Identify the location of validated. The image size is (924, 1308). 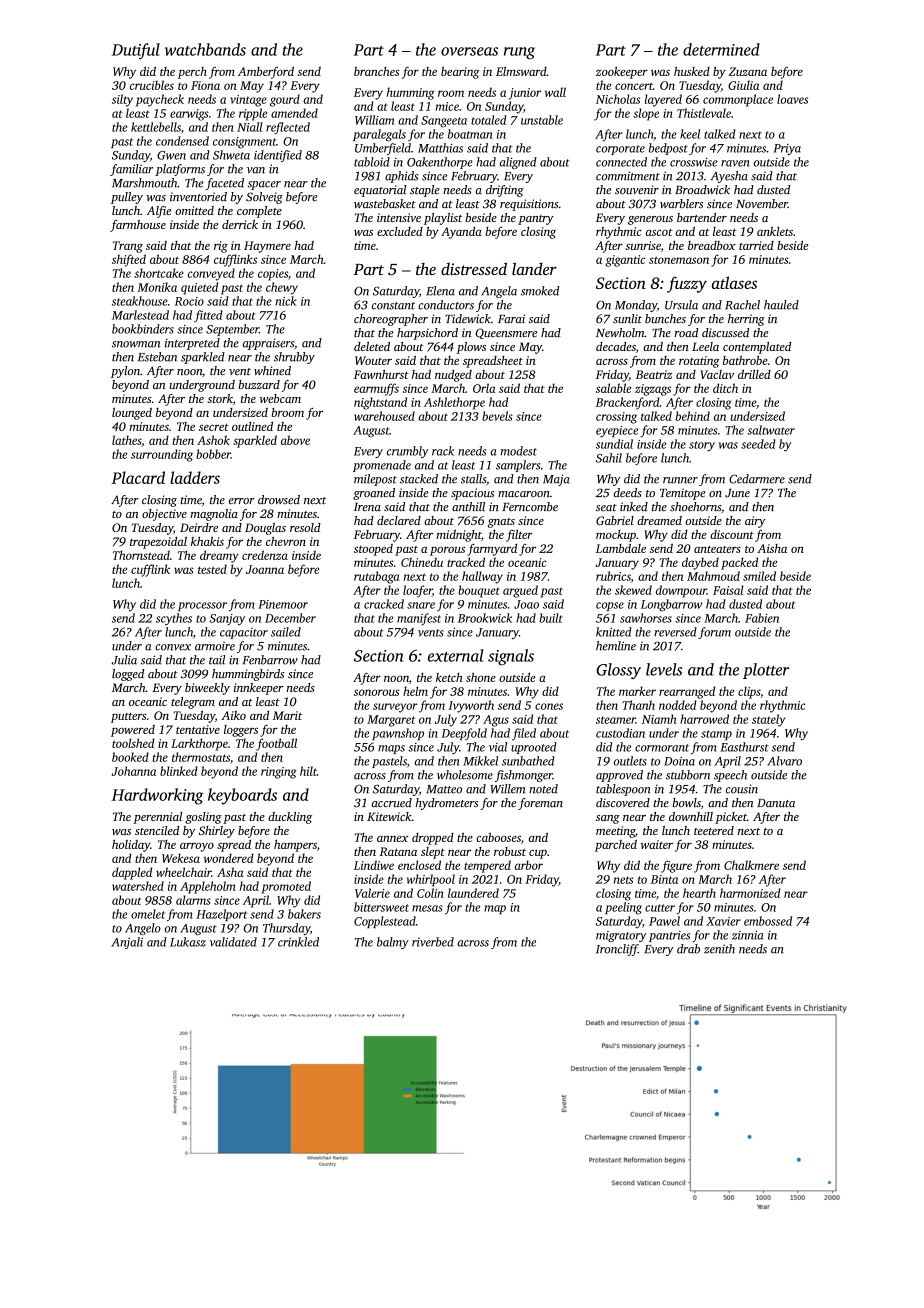
(233, 942).
